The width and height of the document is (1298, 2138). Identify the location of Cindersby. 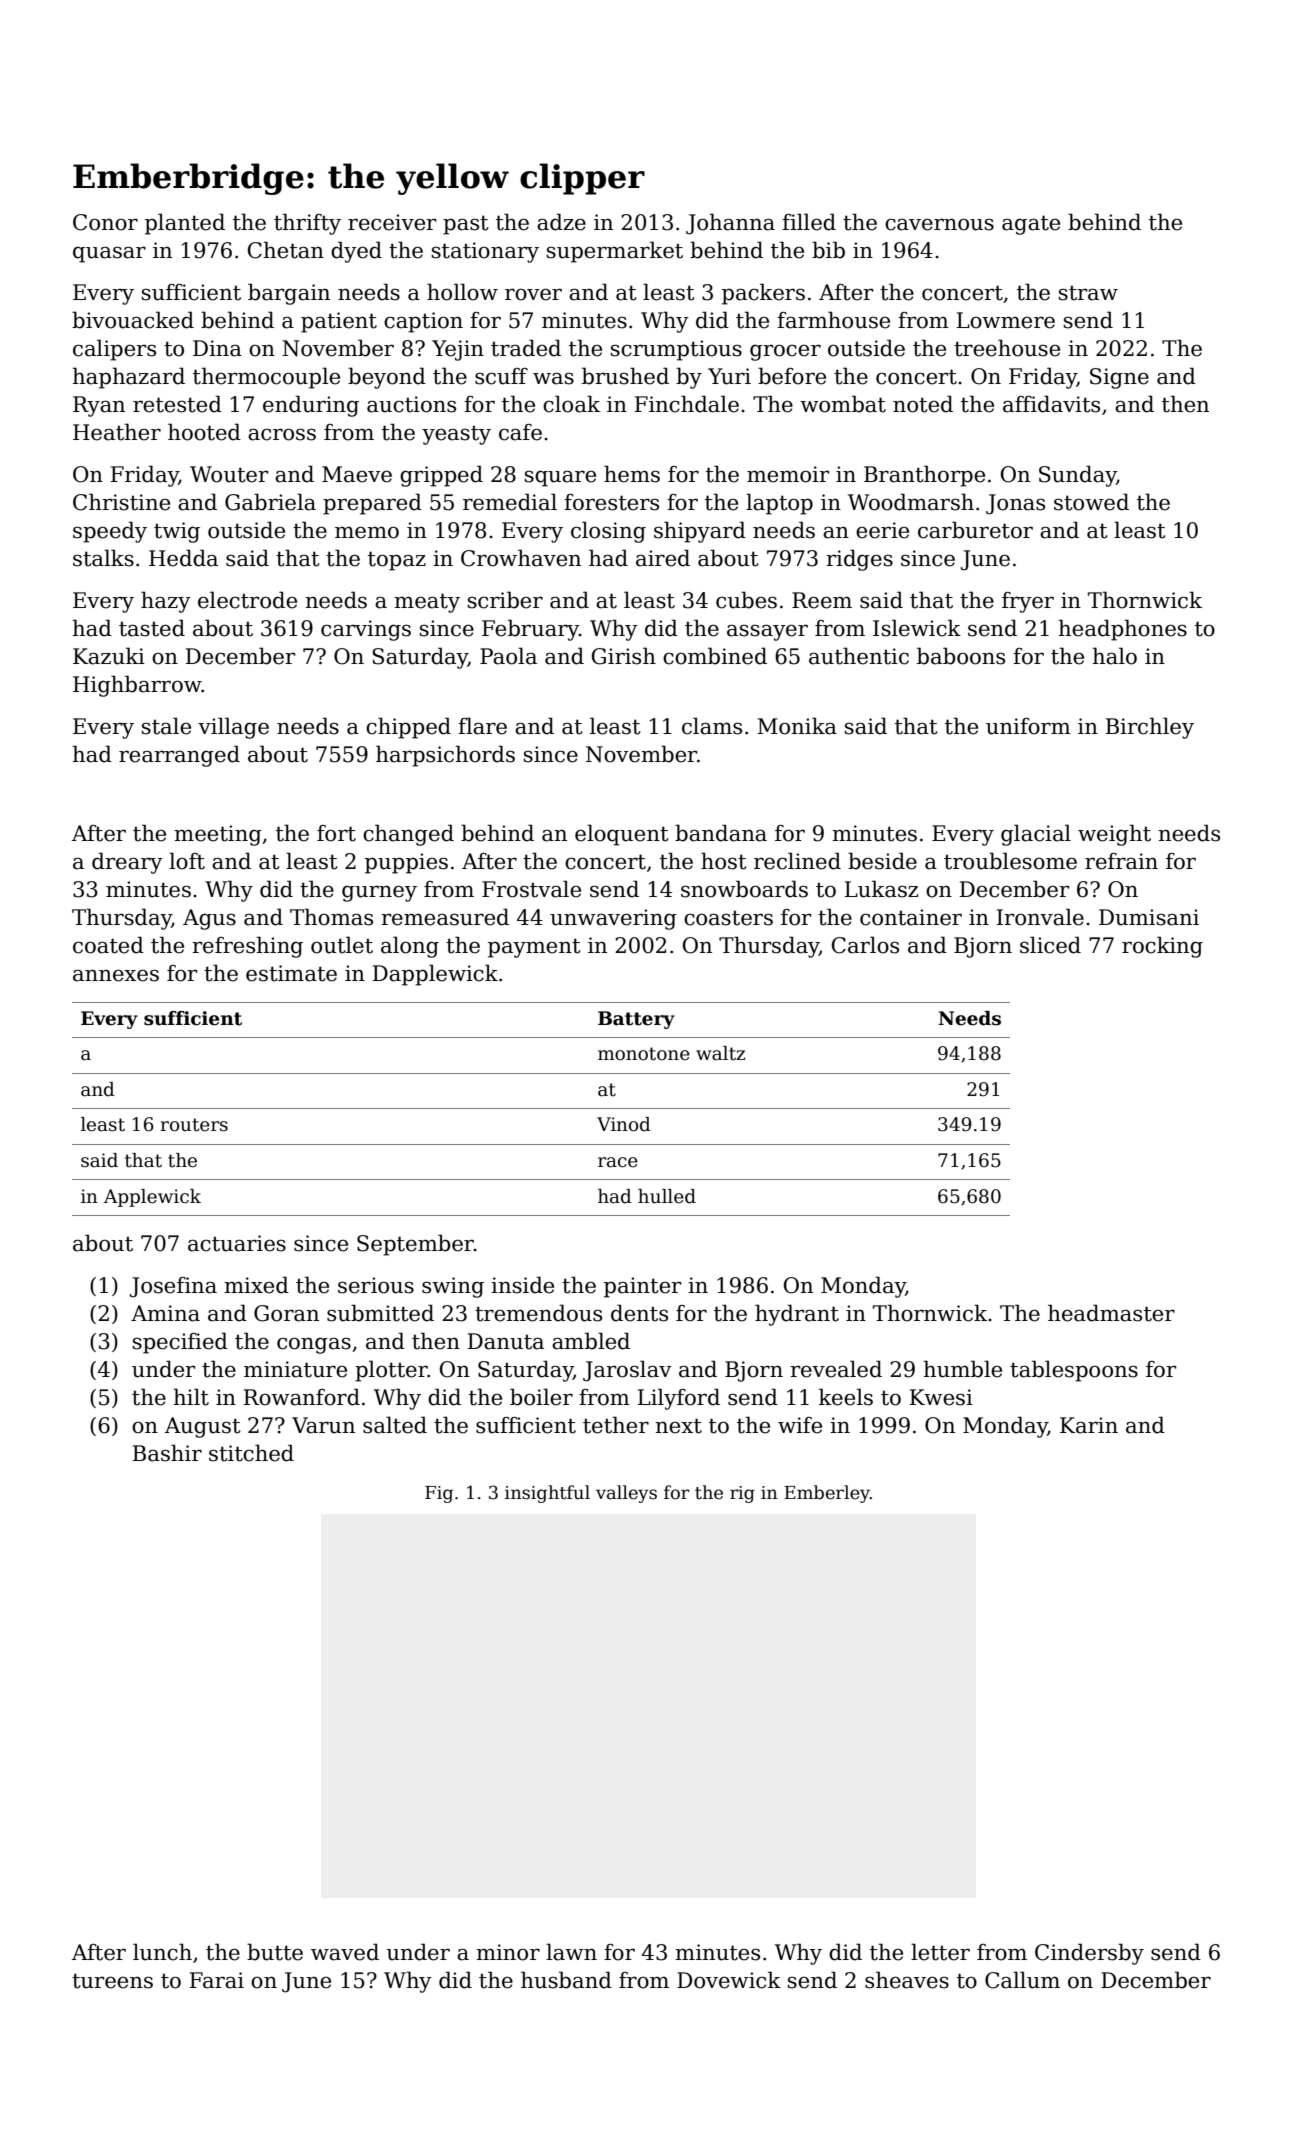
(1089, 1954).
